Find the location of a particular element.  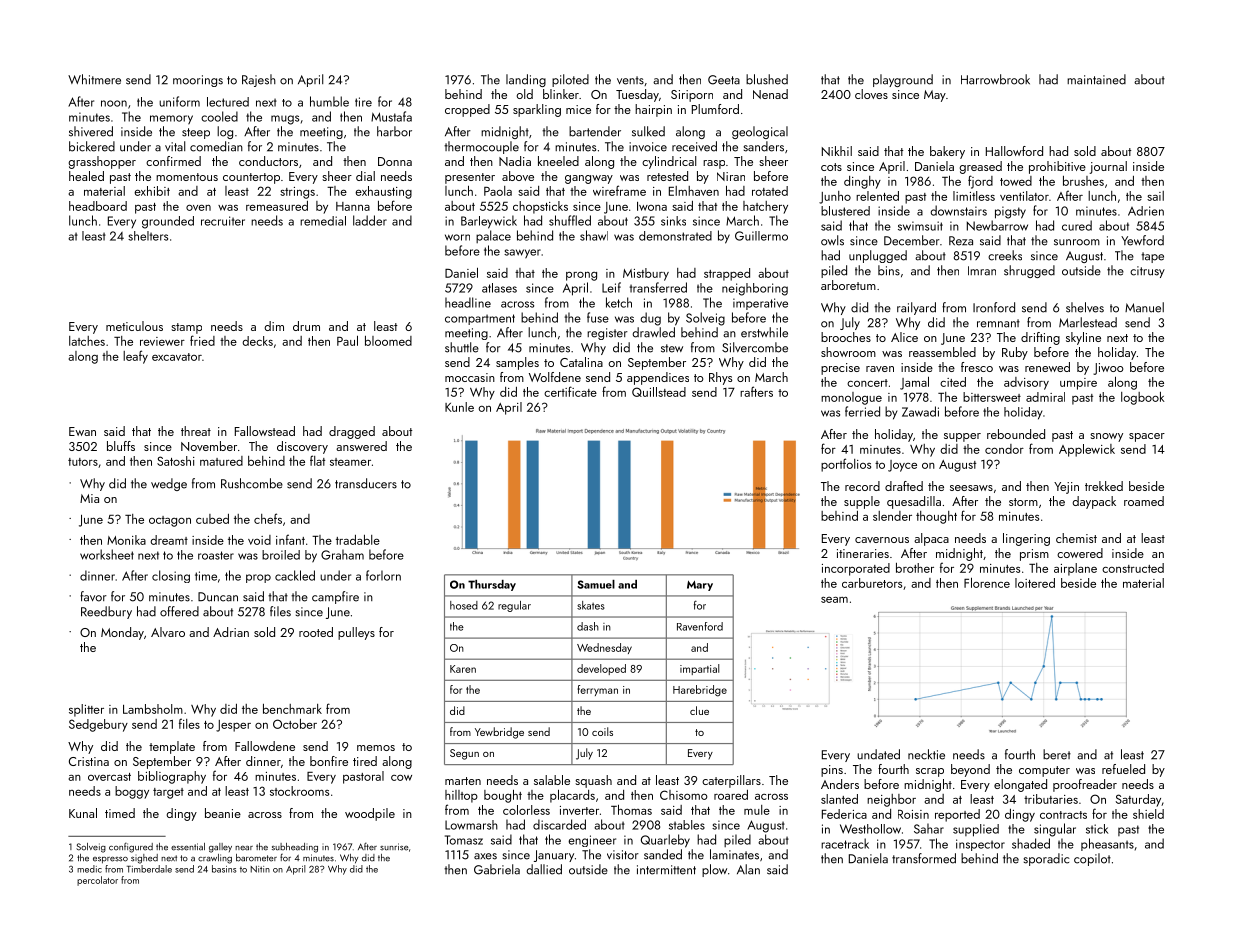

Rajesh is located at coordinates (259, 80).
